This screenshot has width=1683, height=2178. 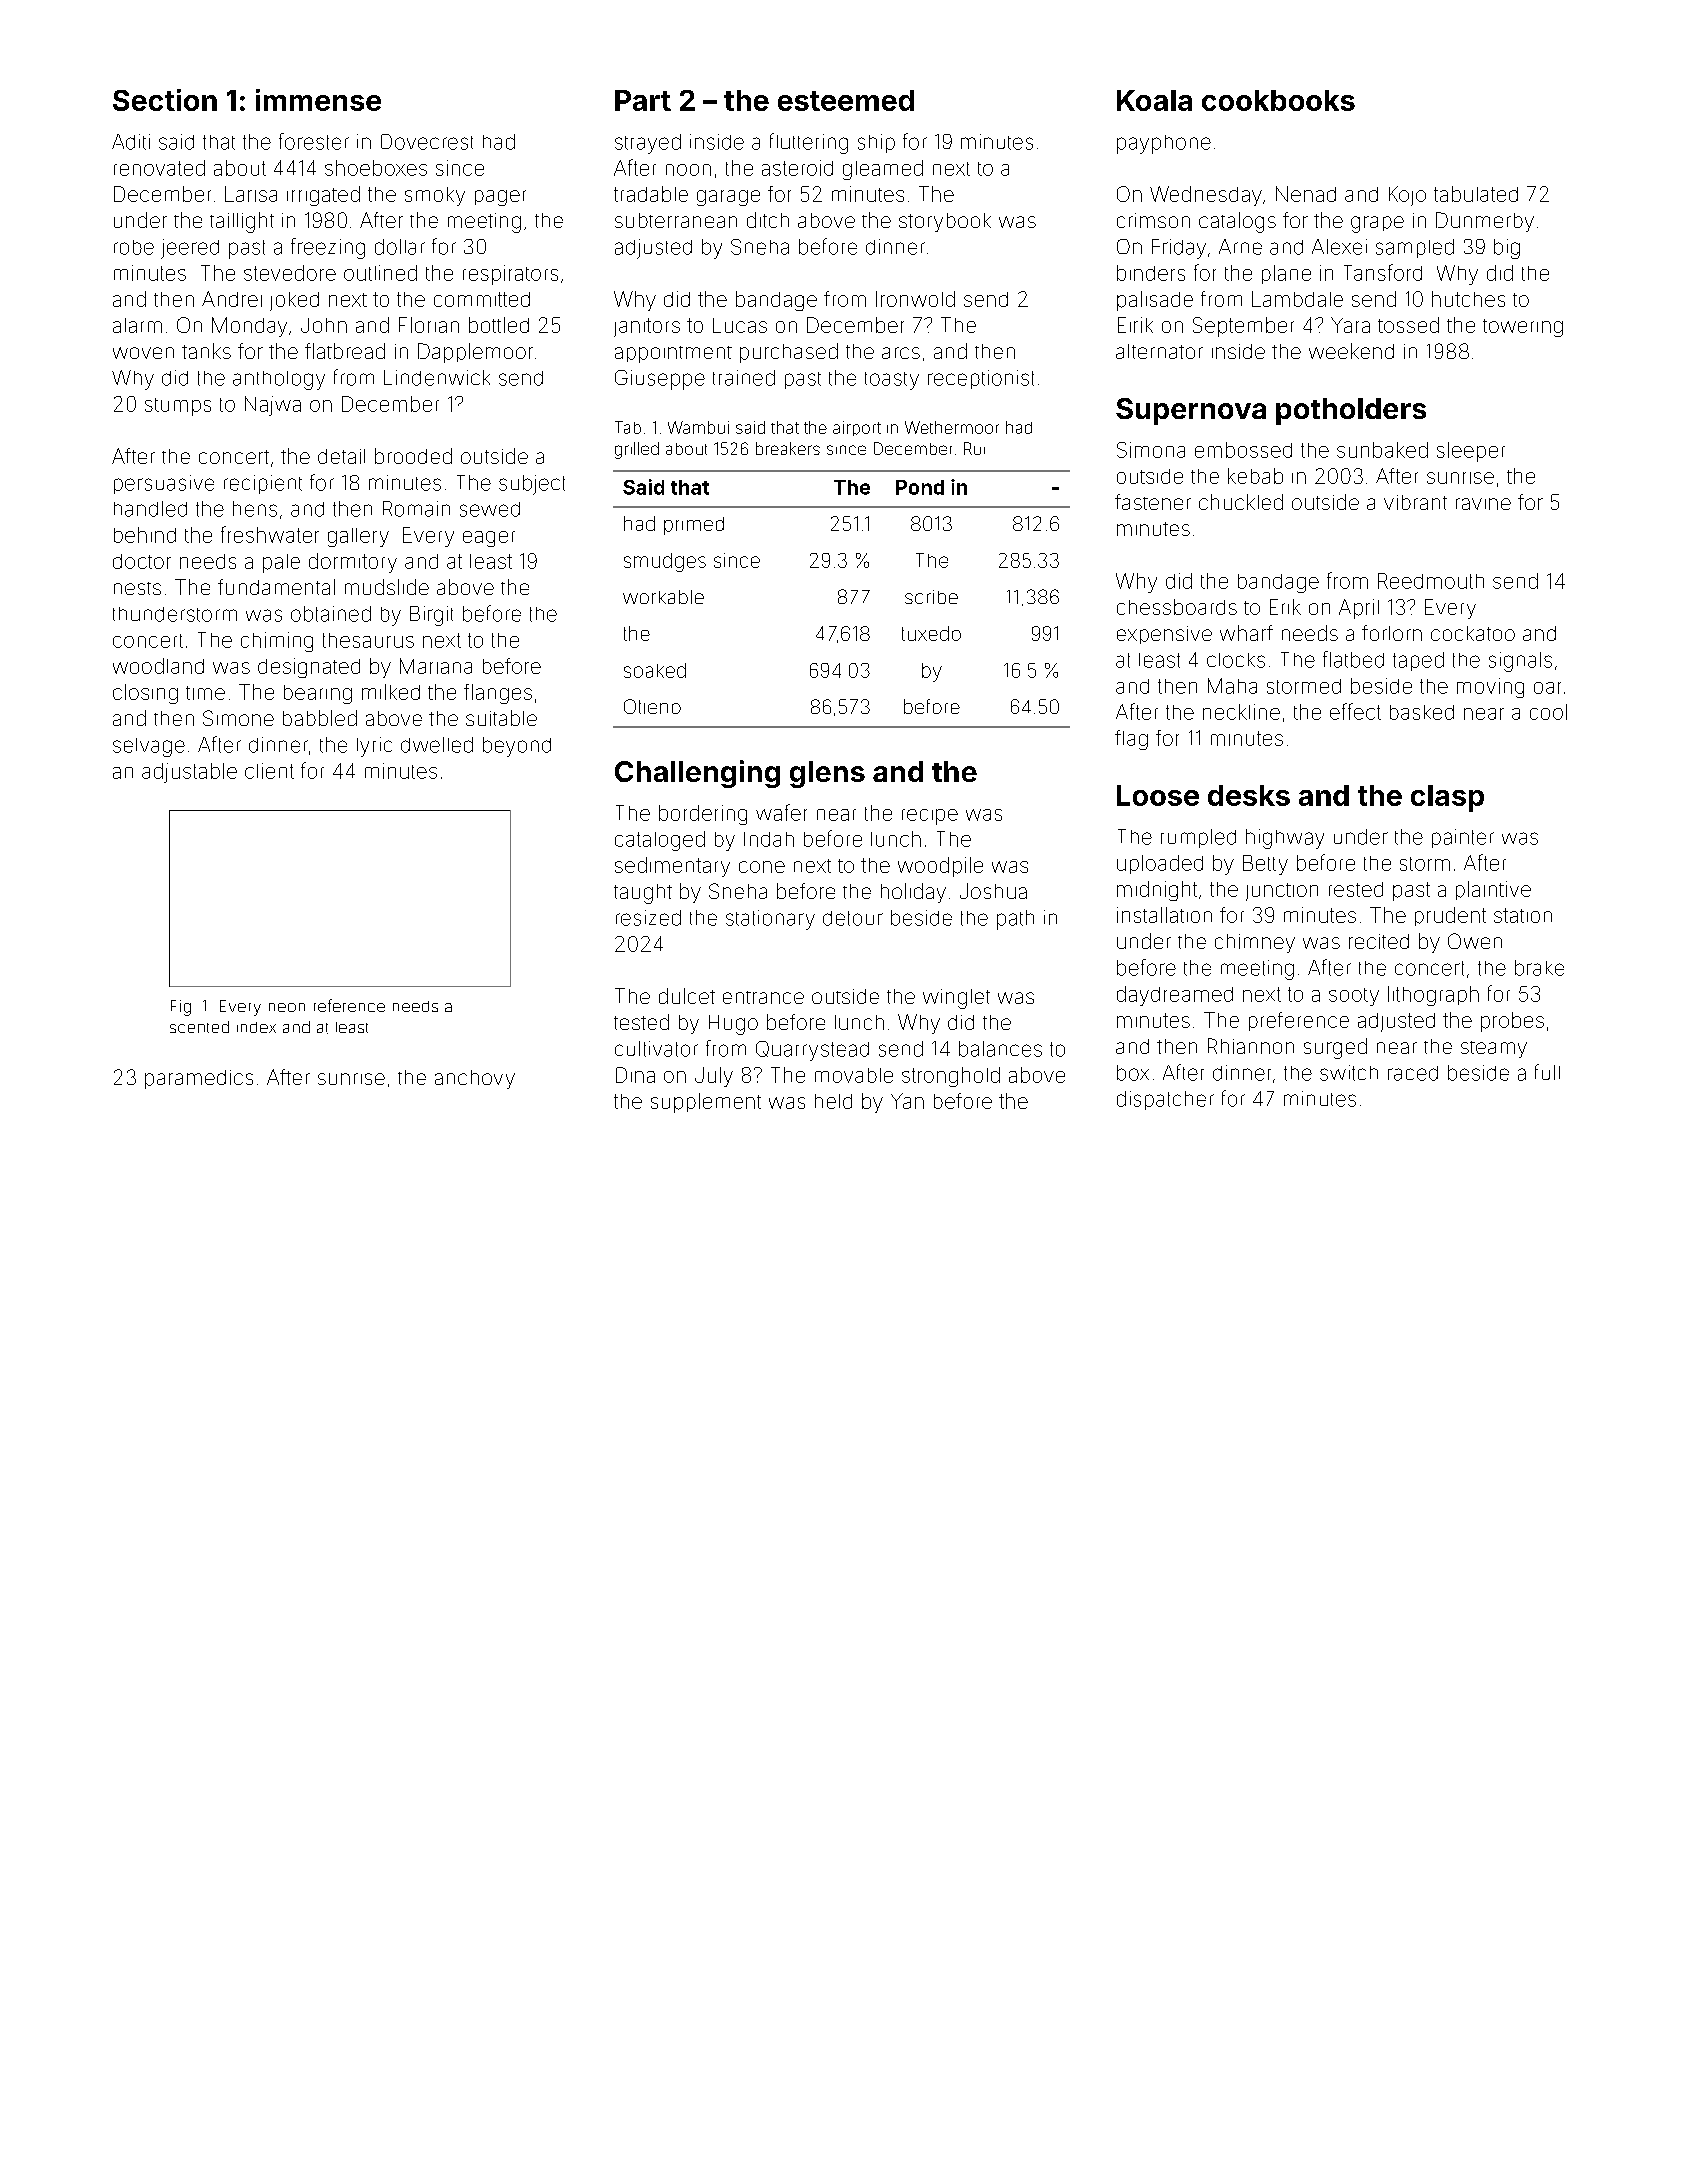 What do you see at coordinates (1483, 504) in the screenshot?
I see `ravine` at bounding box center [1483, 504].
